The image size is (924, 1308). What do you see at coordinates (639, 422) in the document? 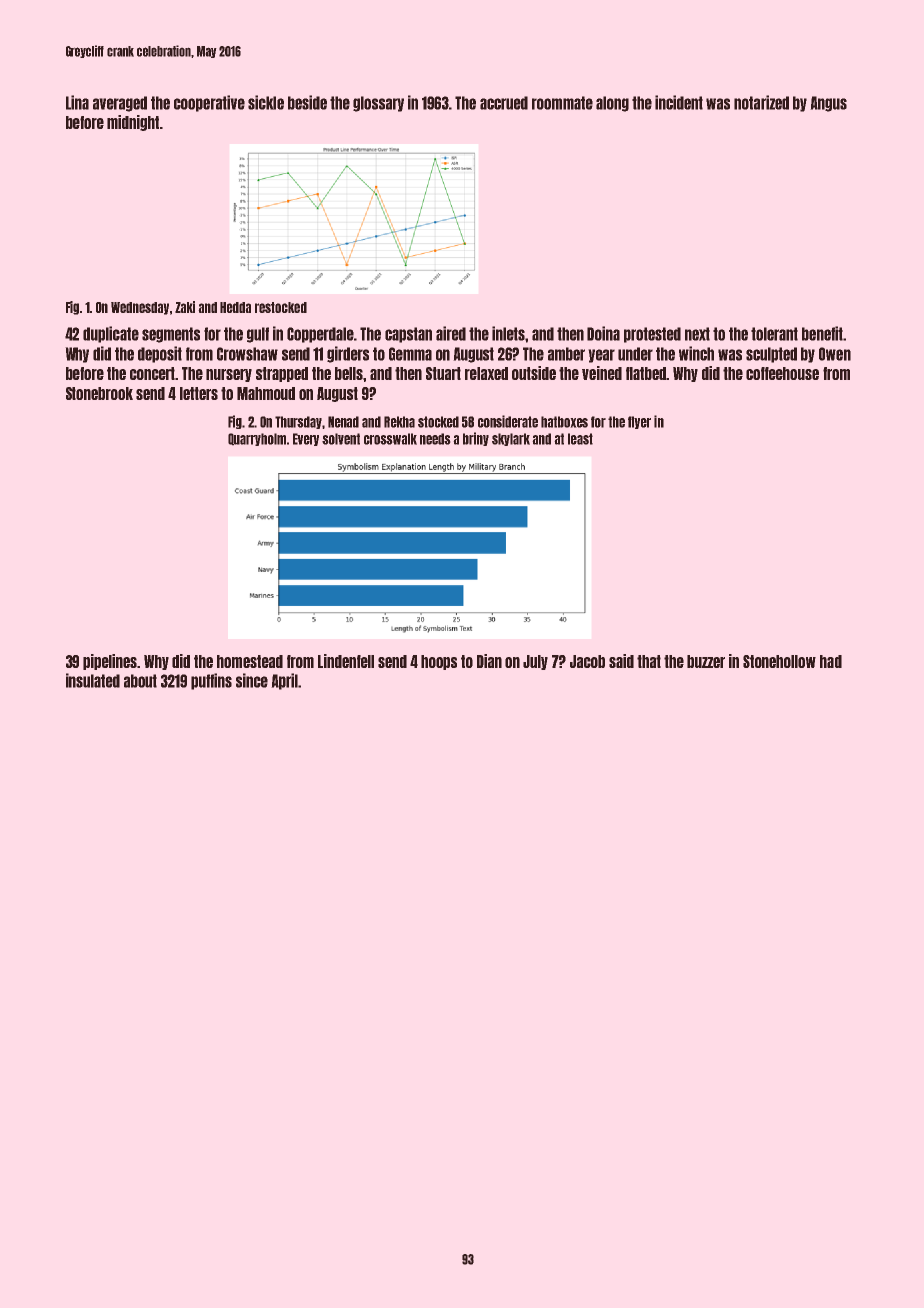
I see `flyer` at bounding box center [639, 422].
